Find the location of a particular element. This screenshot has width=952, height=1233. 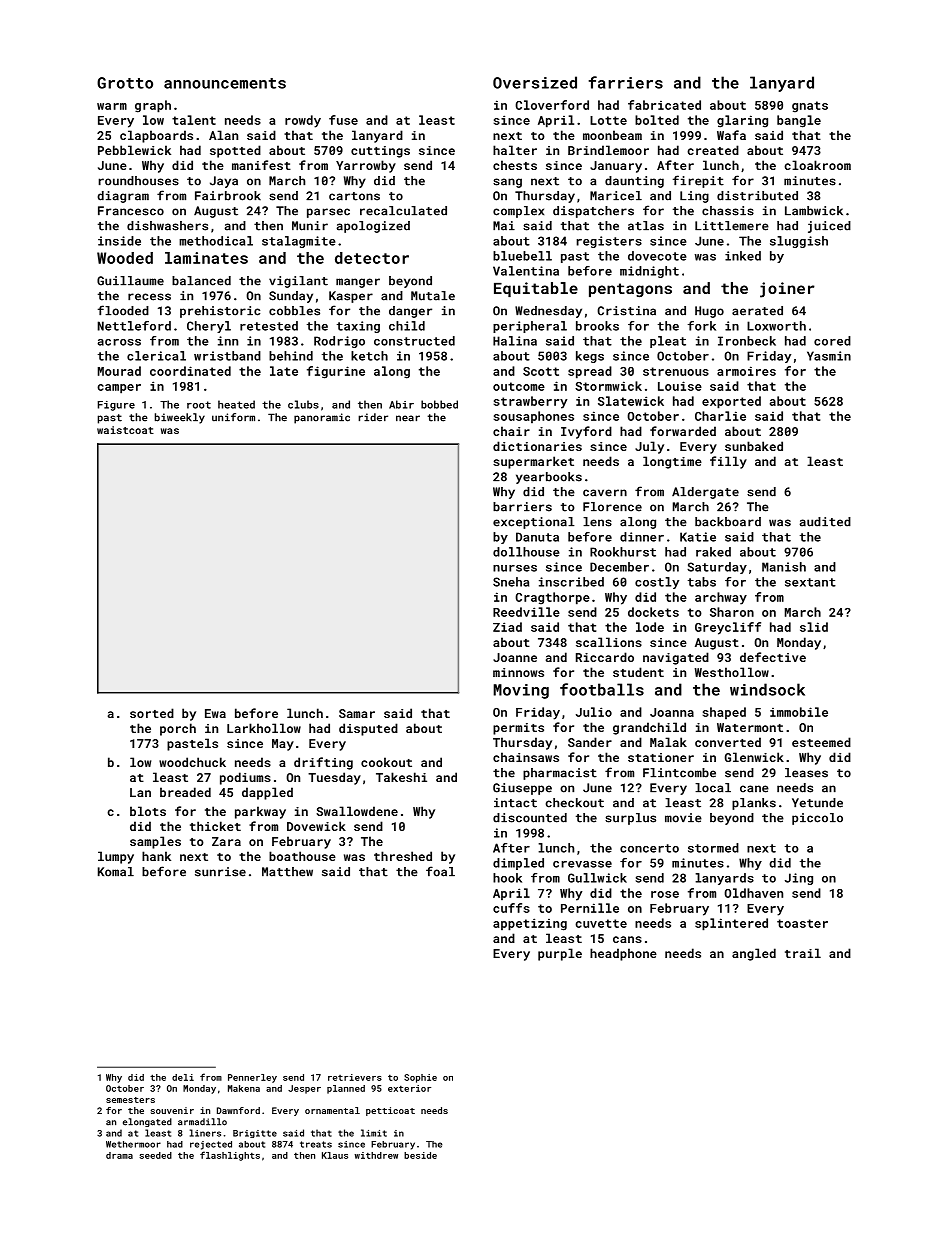

Matthew is located at coordinates (287, 872).
